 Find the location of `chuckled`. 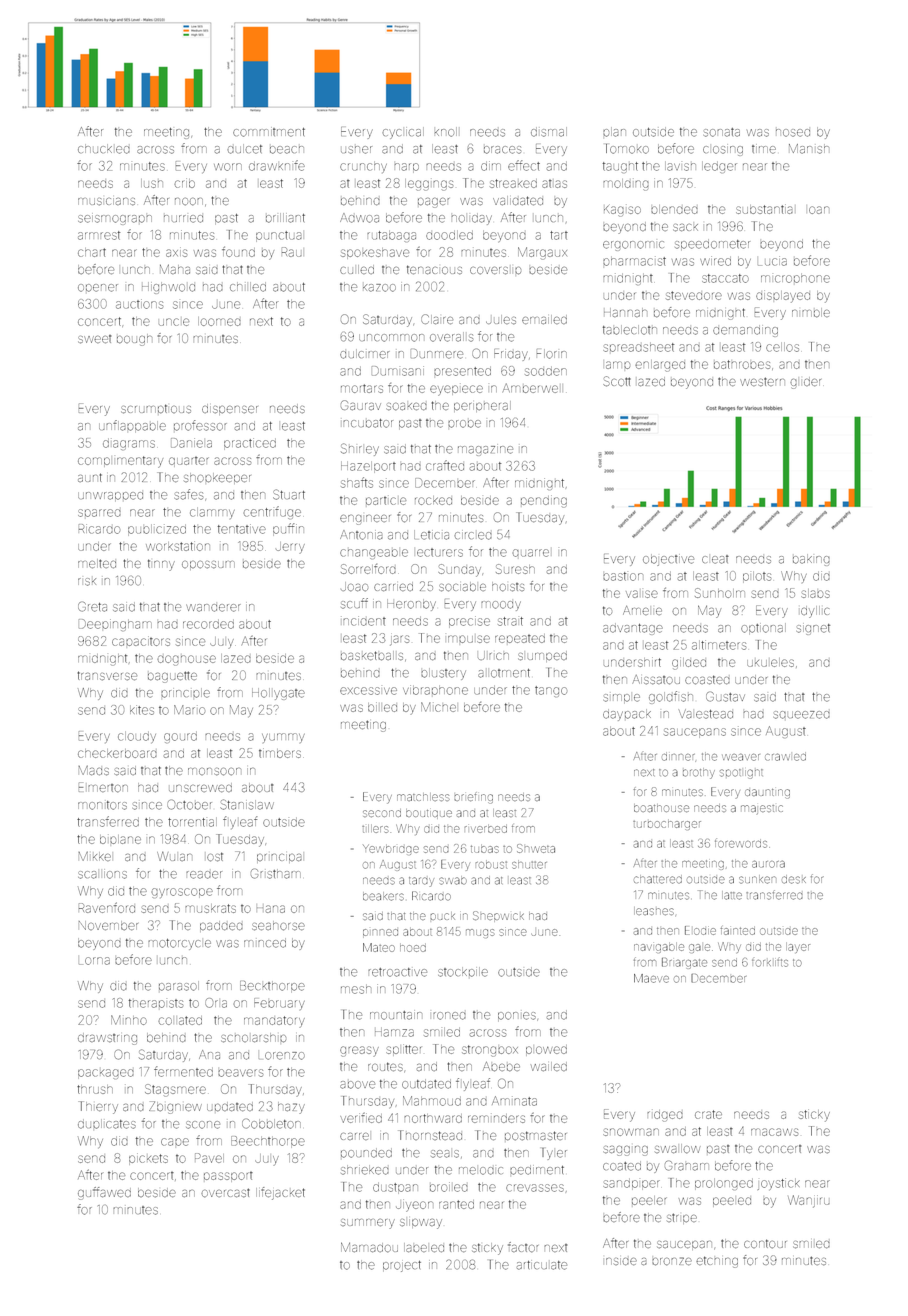

chuckled is located at coordinates (104, 149).
